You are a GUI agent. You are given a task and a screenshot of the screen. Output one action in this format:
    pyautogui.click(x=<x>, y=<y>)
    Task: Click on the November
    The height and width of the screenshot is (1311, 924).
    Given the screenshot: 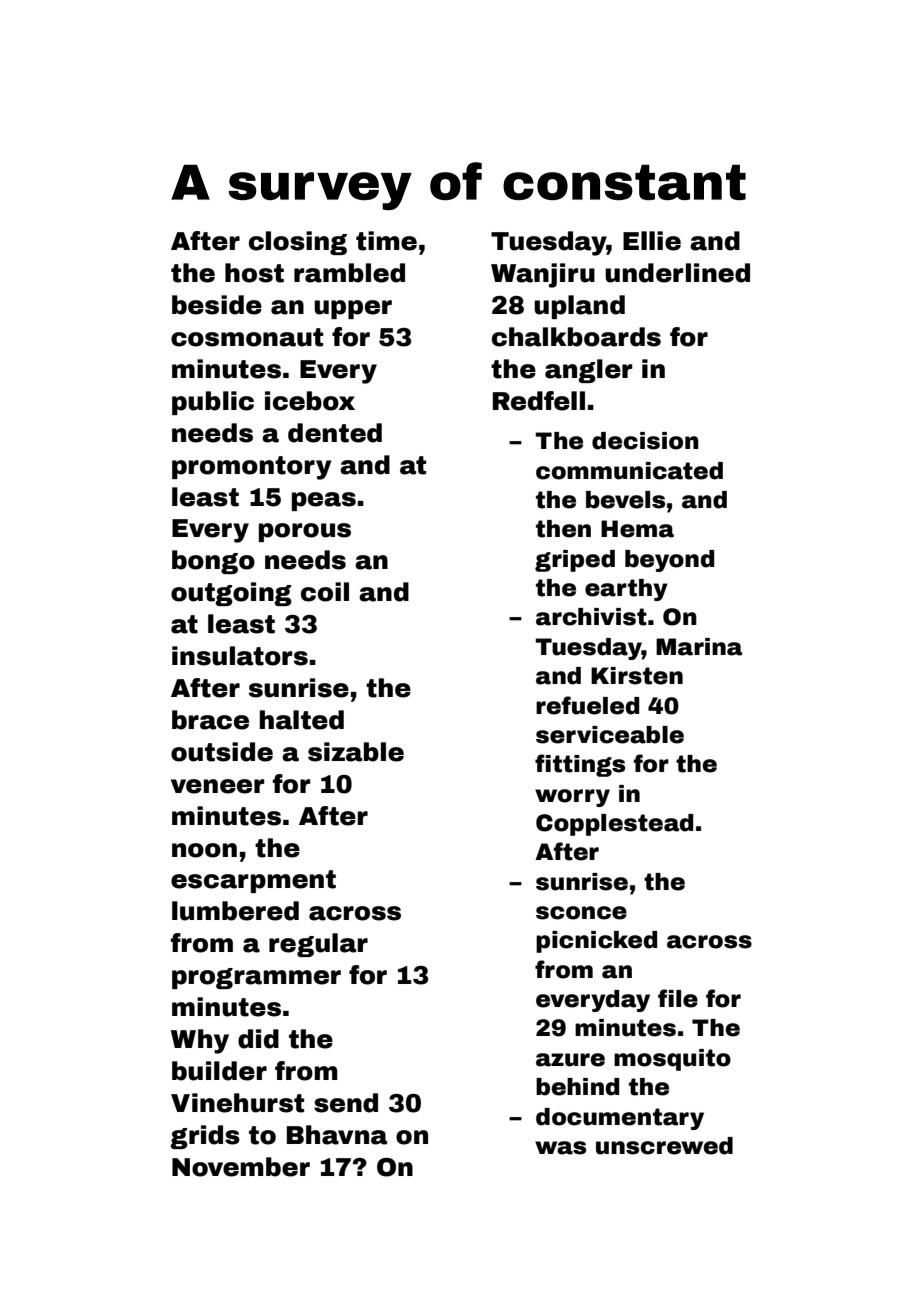 What is the action you would take?
    pyautogui.click(x=241, y=1167)
